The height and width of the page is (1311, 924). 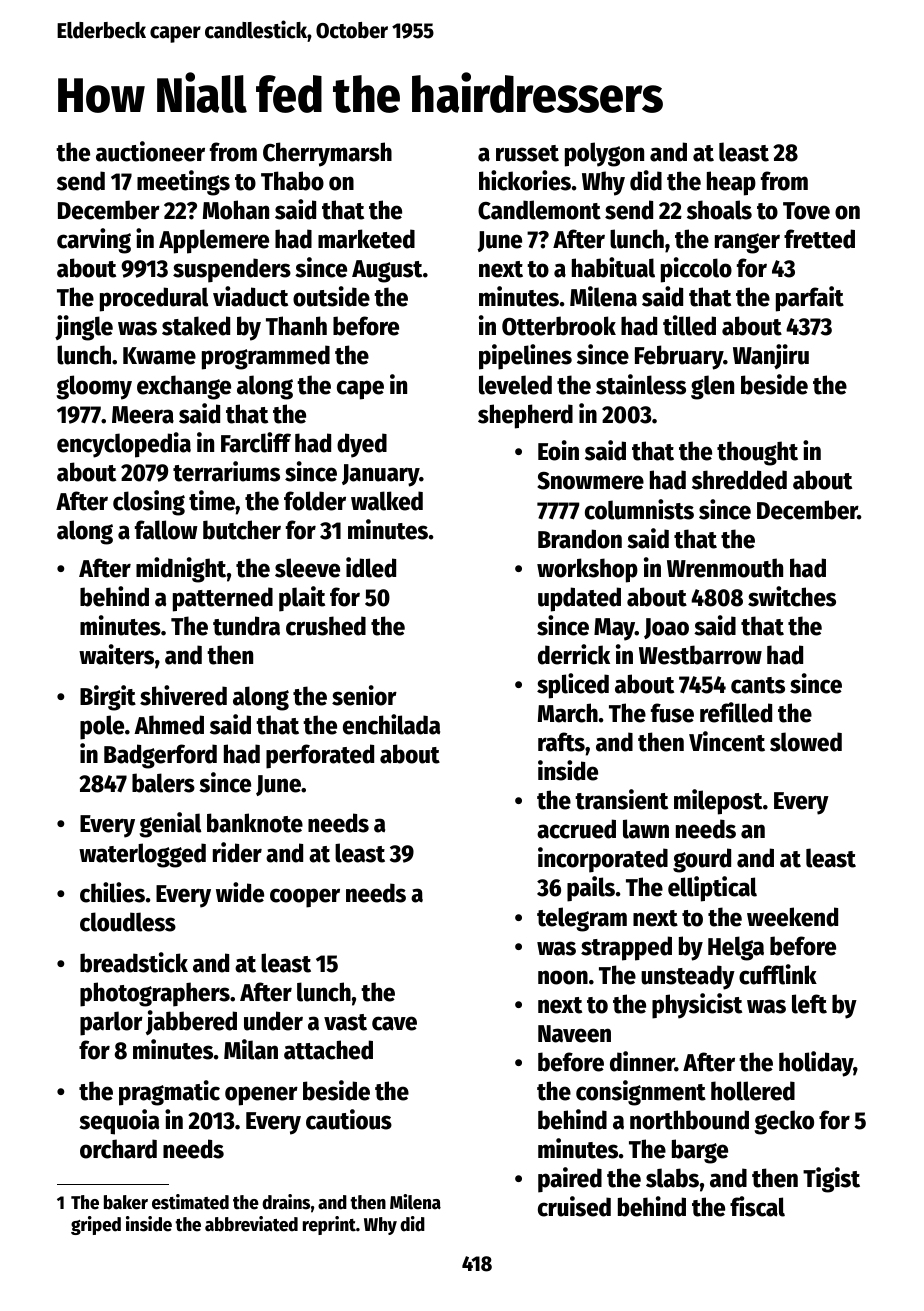 What do you see at coordinates (112, 892) in the page?
I see `chilies` at bounding box center [112, 892].
